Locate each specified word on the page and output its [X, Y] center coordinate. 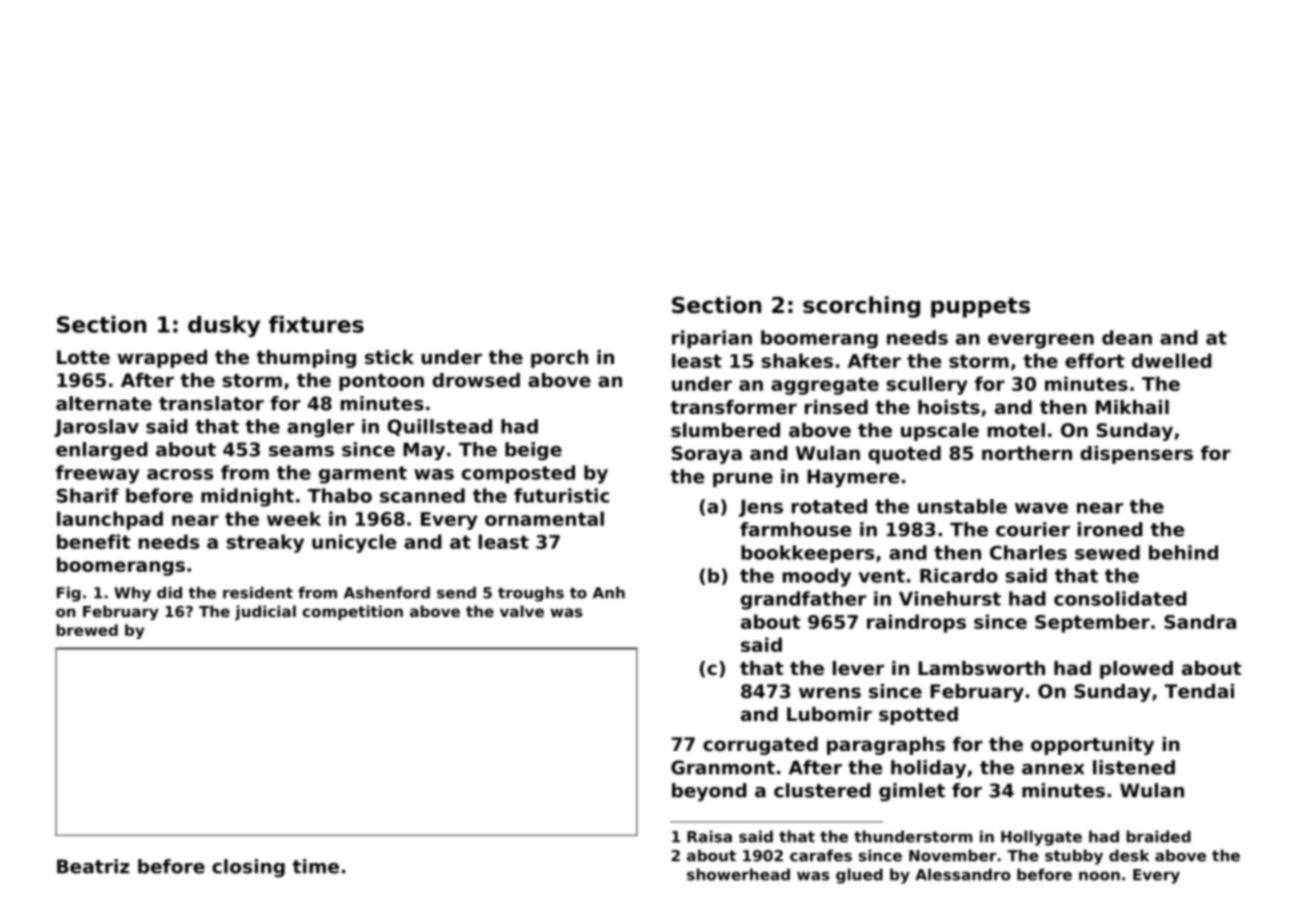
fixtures [316, 324]
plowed [1136, 670]
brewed [87, 630]
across [180, 474]
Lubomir [829, 714]
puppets [980, 307]
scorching [861, 307]
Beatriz [93, 866]
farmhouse [795, 529]
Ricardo [959, 575]
